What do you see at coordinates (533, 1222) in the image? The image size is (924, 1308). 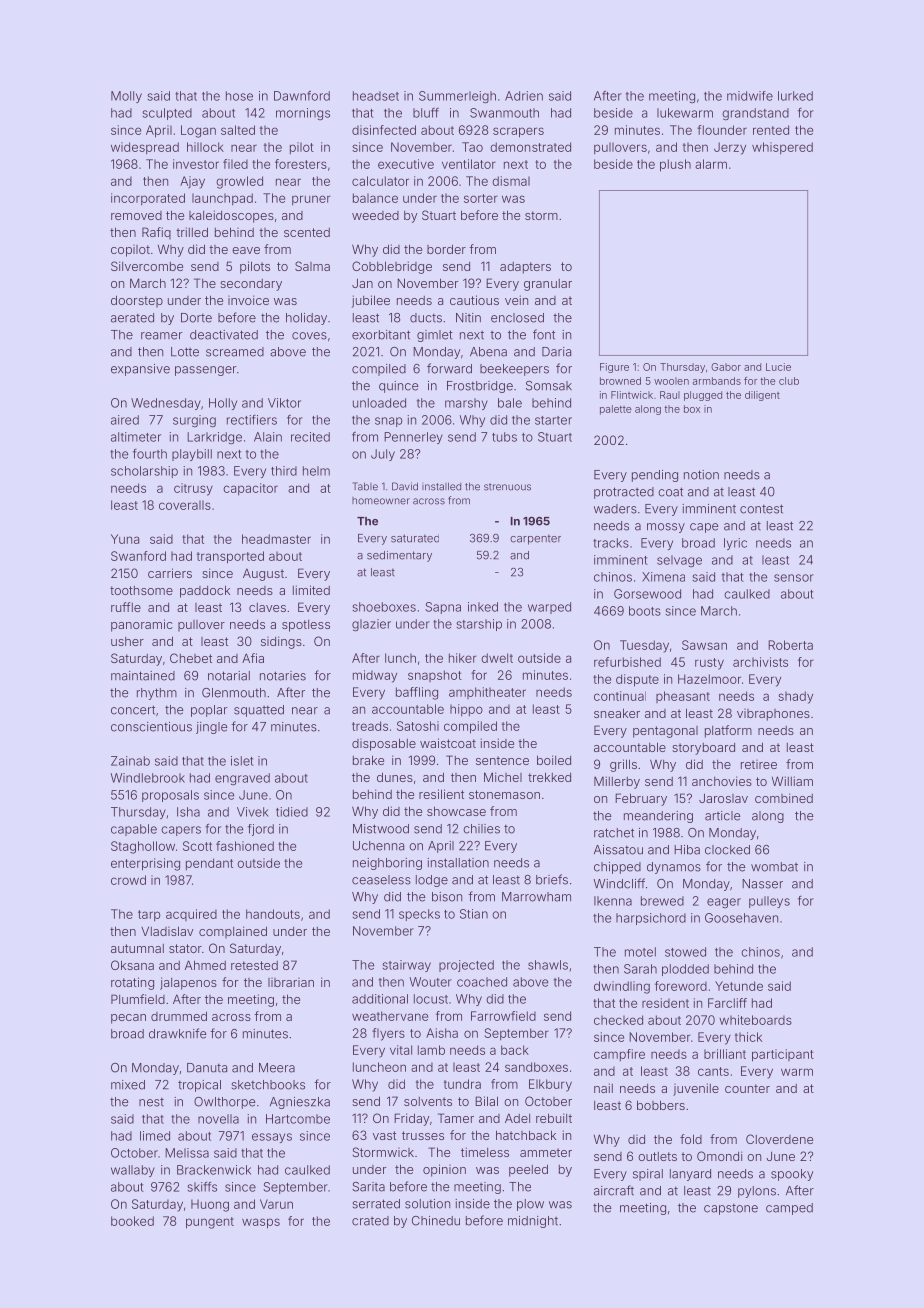 I see `midnight` at bounding box center [533, 1222].
